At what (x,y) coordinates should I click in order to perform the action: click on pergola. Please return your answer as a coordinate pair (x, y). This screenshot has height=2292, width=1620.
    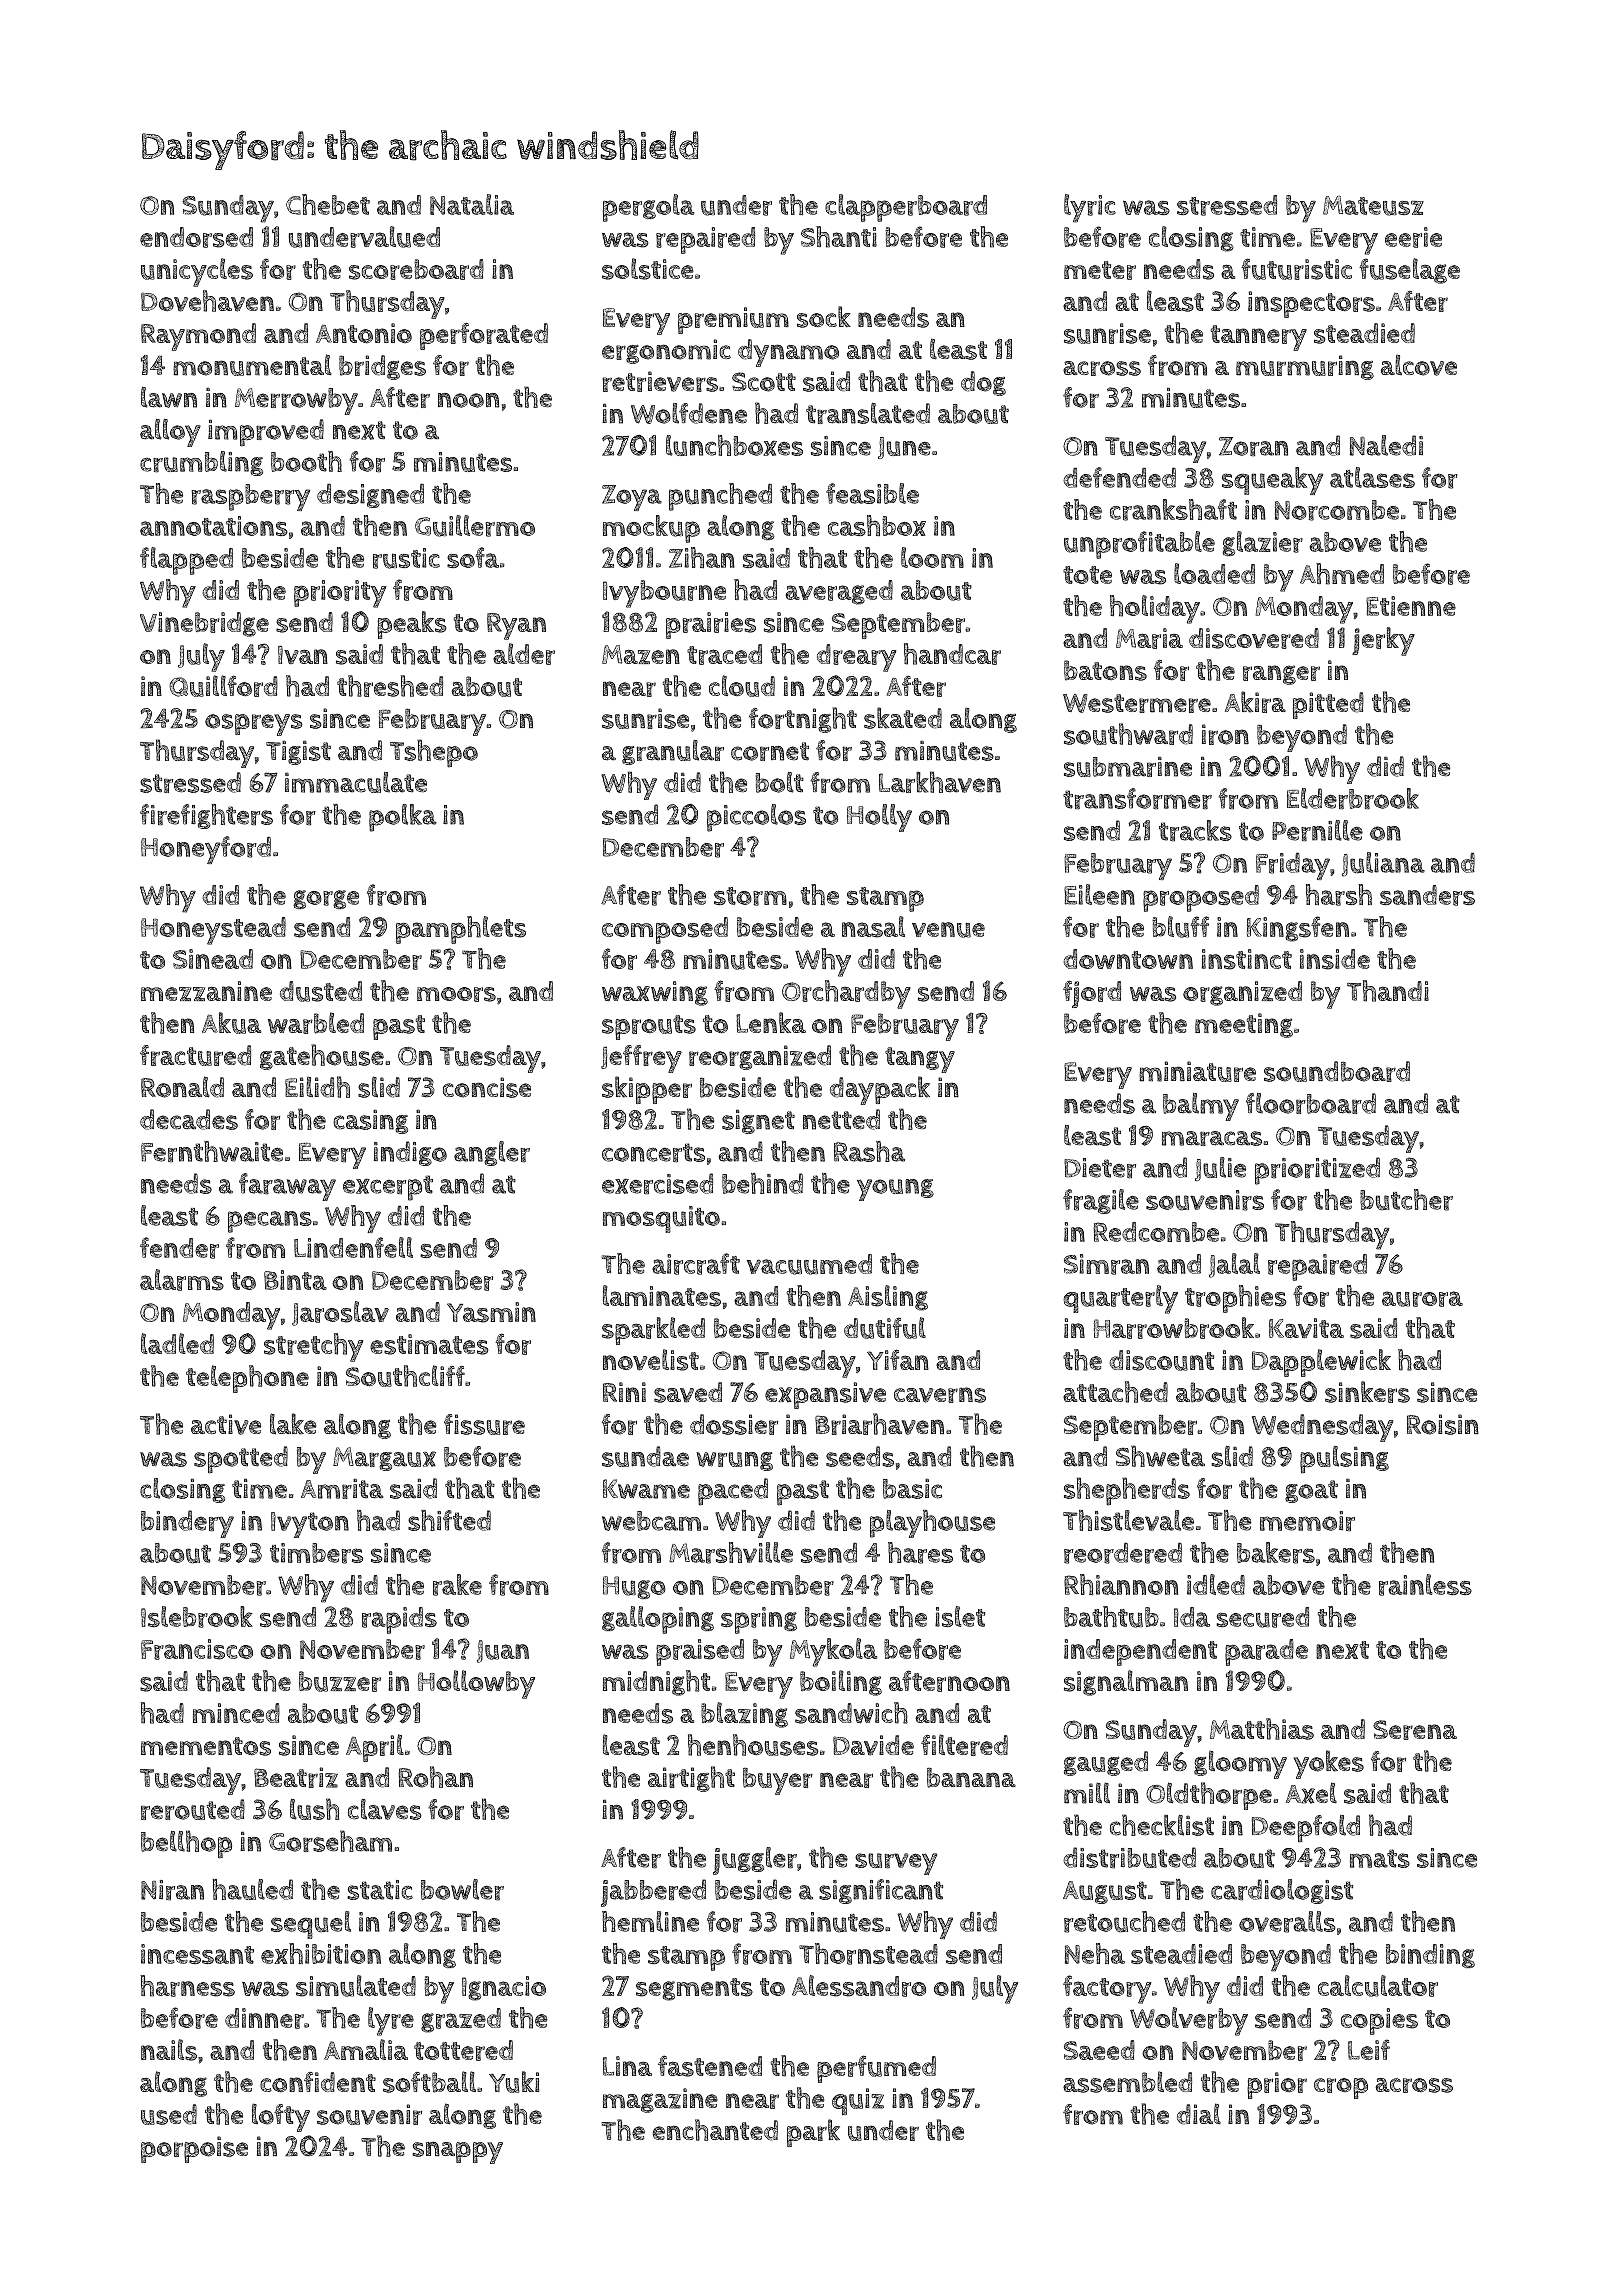
    Looking at the image, I should click on (648, 208).
